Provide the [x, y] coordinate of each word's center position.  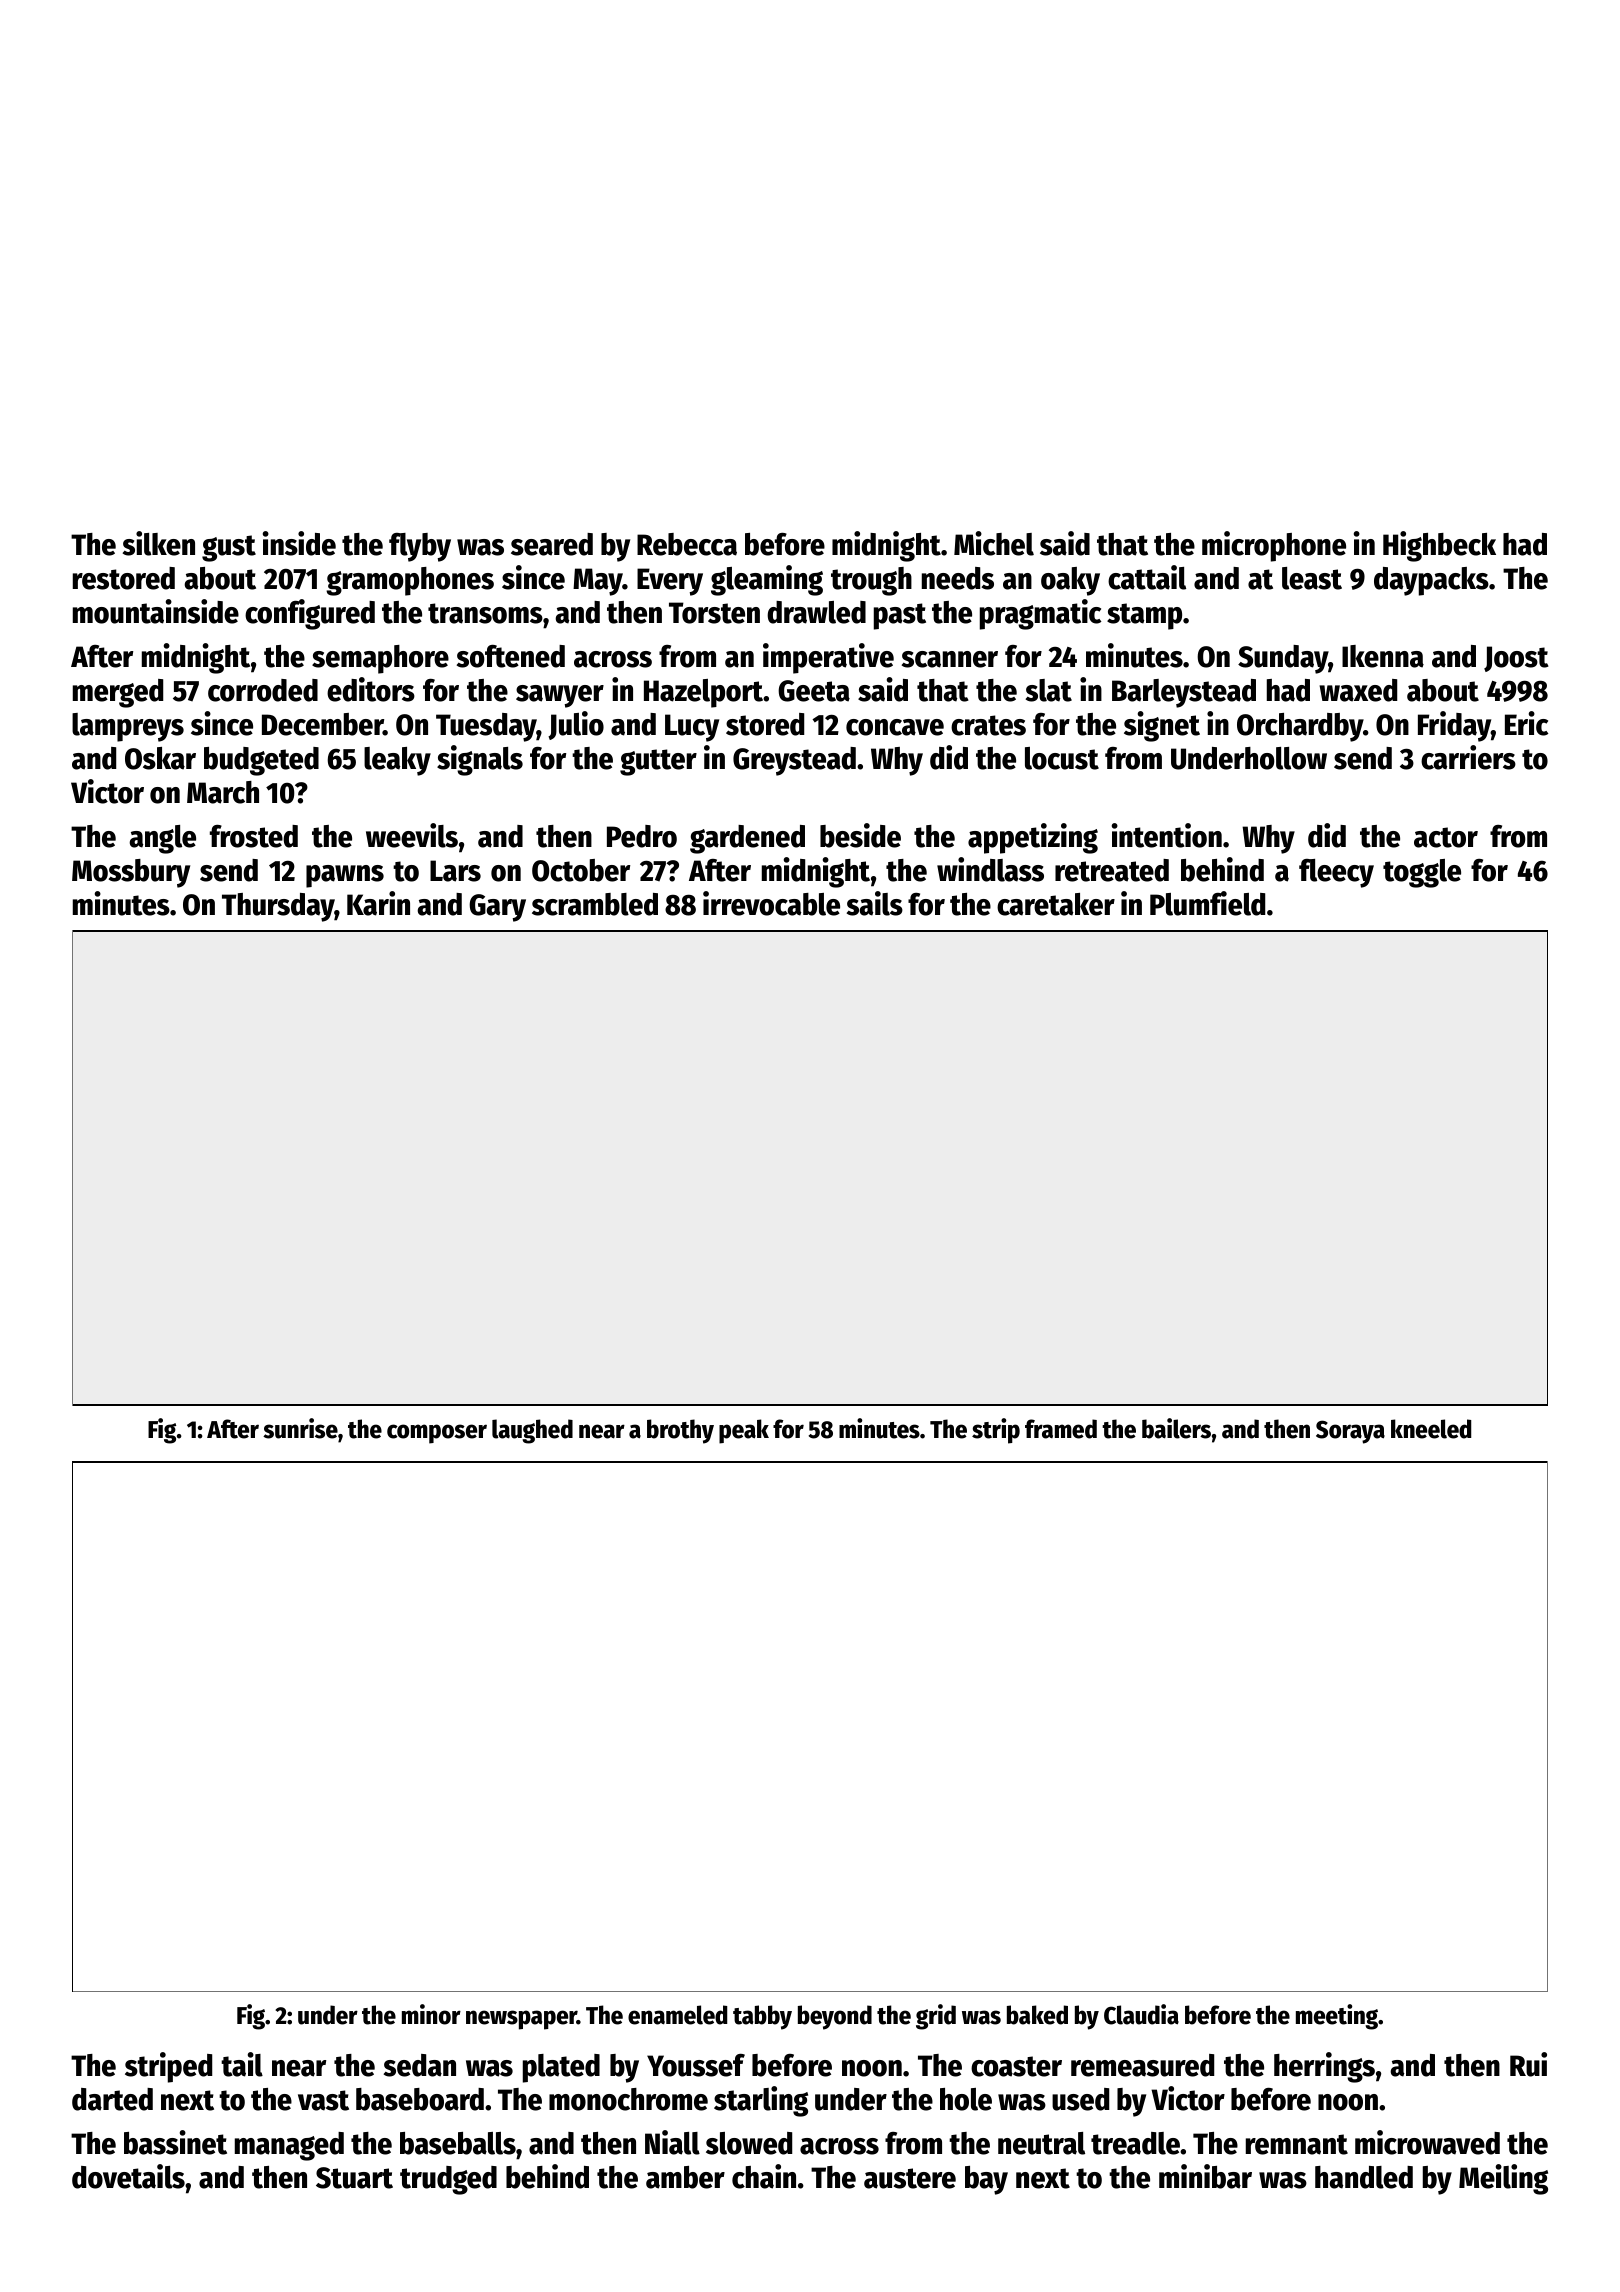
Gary [497, 908]
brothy [680, 1431]
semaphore [380, 659]
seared [552, 544]
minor [431, 2014]
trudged [448, 2180]
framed [1061, 1429]
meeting [1337, 2017]
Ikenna [1383, 656]
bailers [1176, 1428]
